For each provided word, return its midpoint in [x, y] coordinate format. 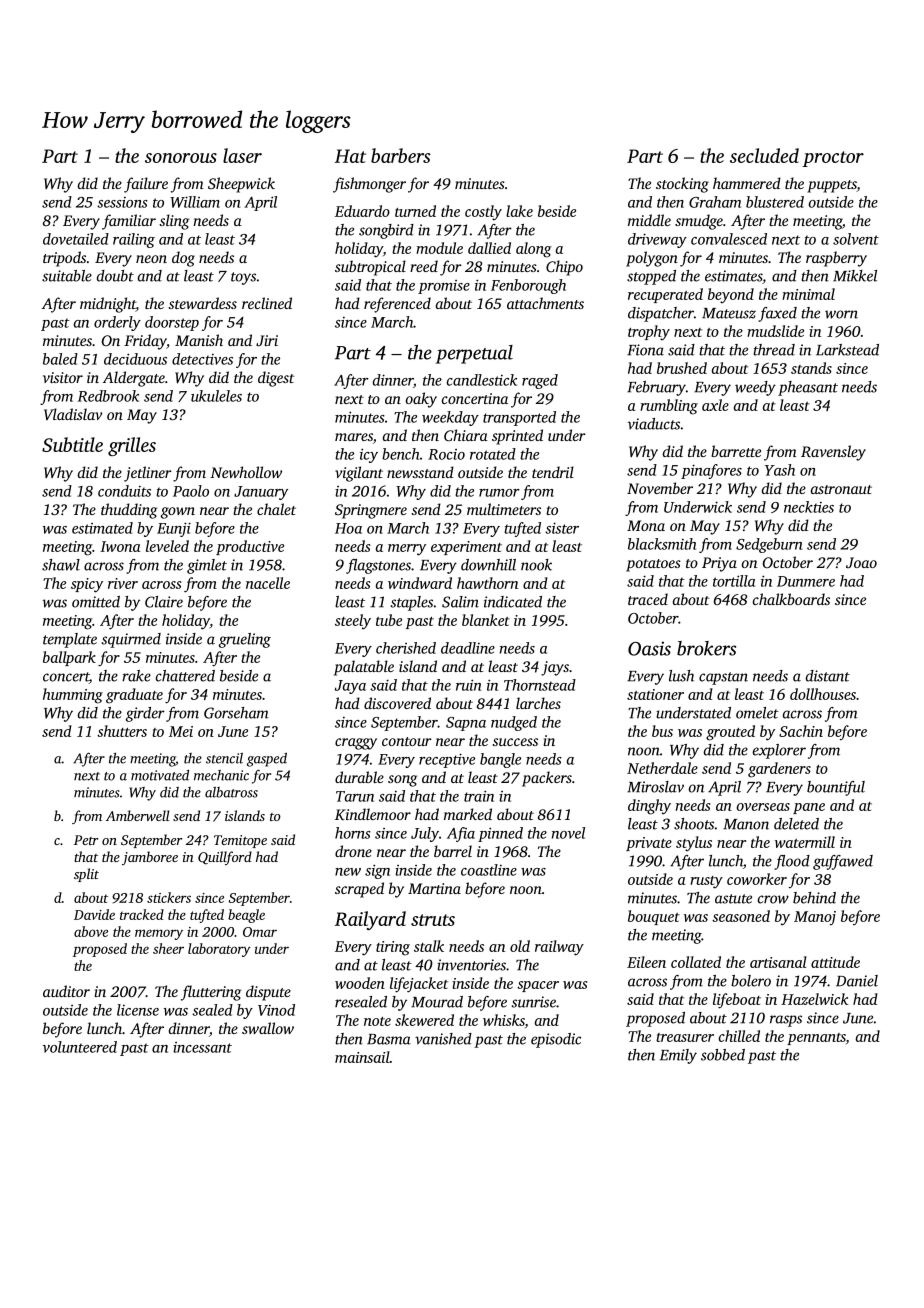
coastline [489, 870]
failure [146, 185]
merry [407, 550]
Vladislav [73, 414]
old [520, 946]
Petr [86, 840]
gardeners [779, 770]
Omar [260, 932]
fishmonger [369, 185]
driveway [657, 240]
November [660, 488]
